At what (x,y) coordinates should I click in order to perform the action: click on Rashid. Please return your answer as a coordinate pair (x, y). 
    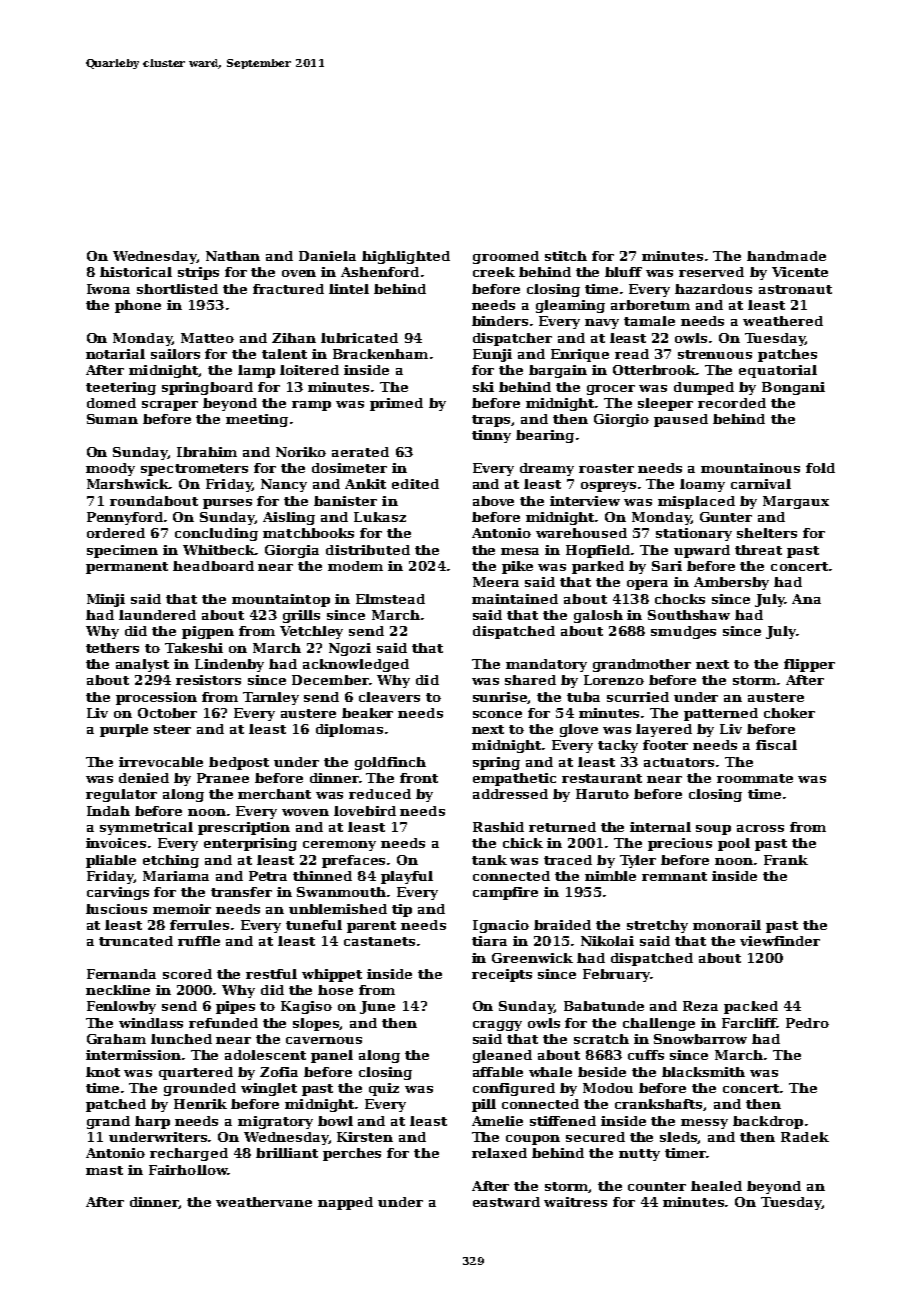
    Looking at the image, I should click on (498, 827).
